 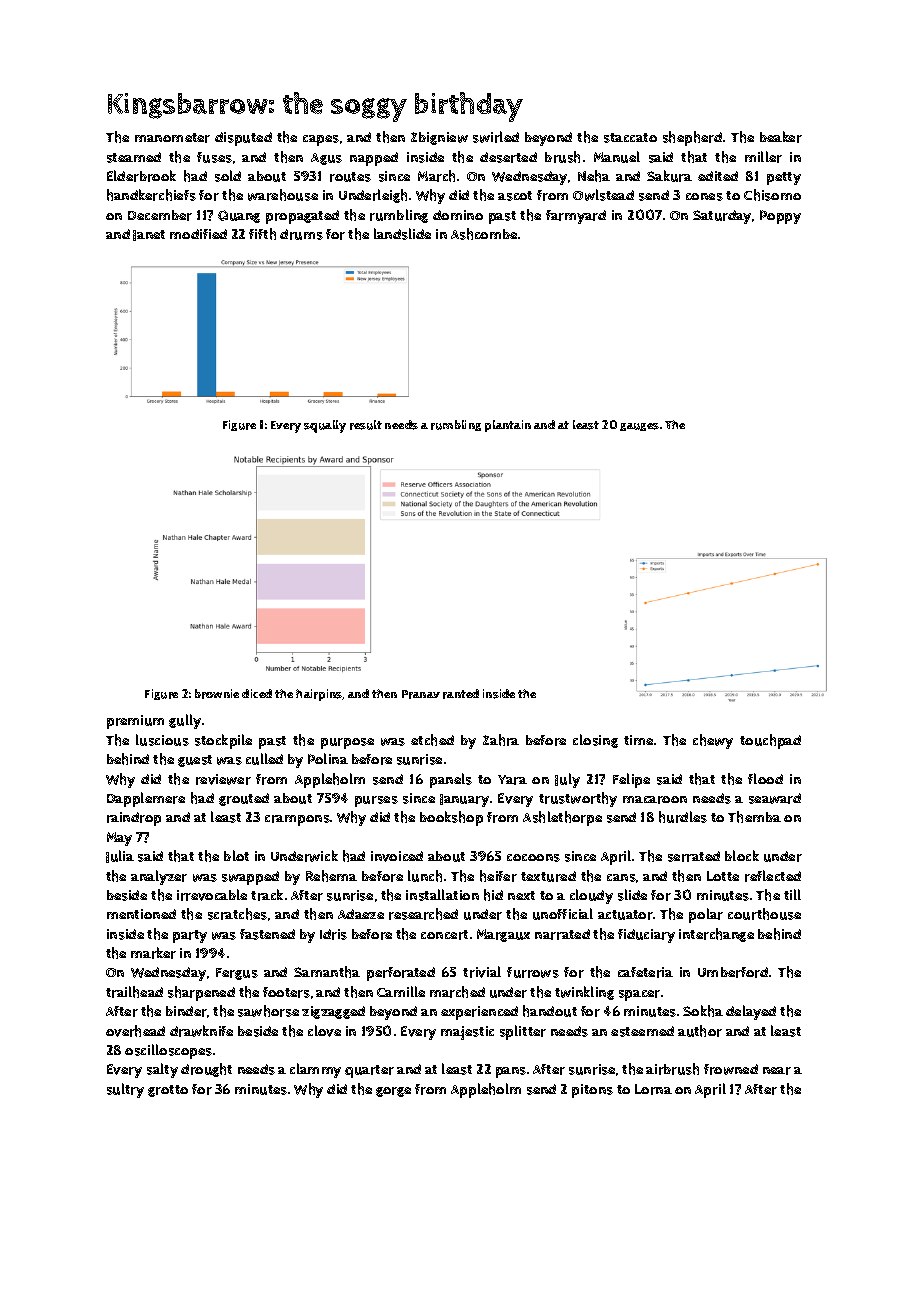 I want to click on deserted, so click(x=508, y=157).
